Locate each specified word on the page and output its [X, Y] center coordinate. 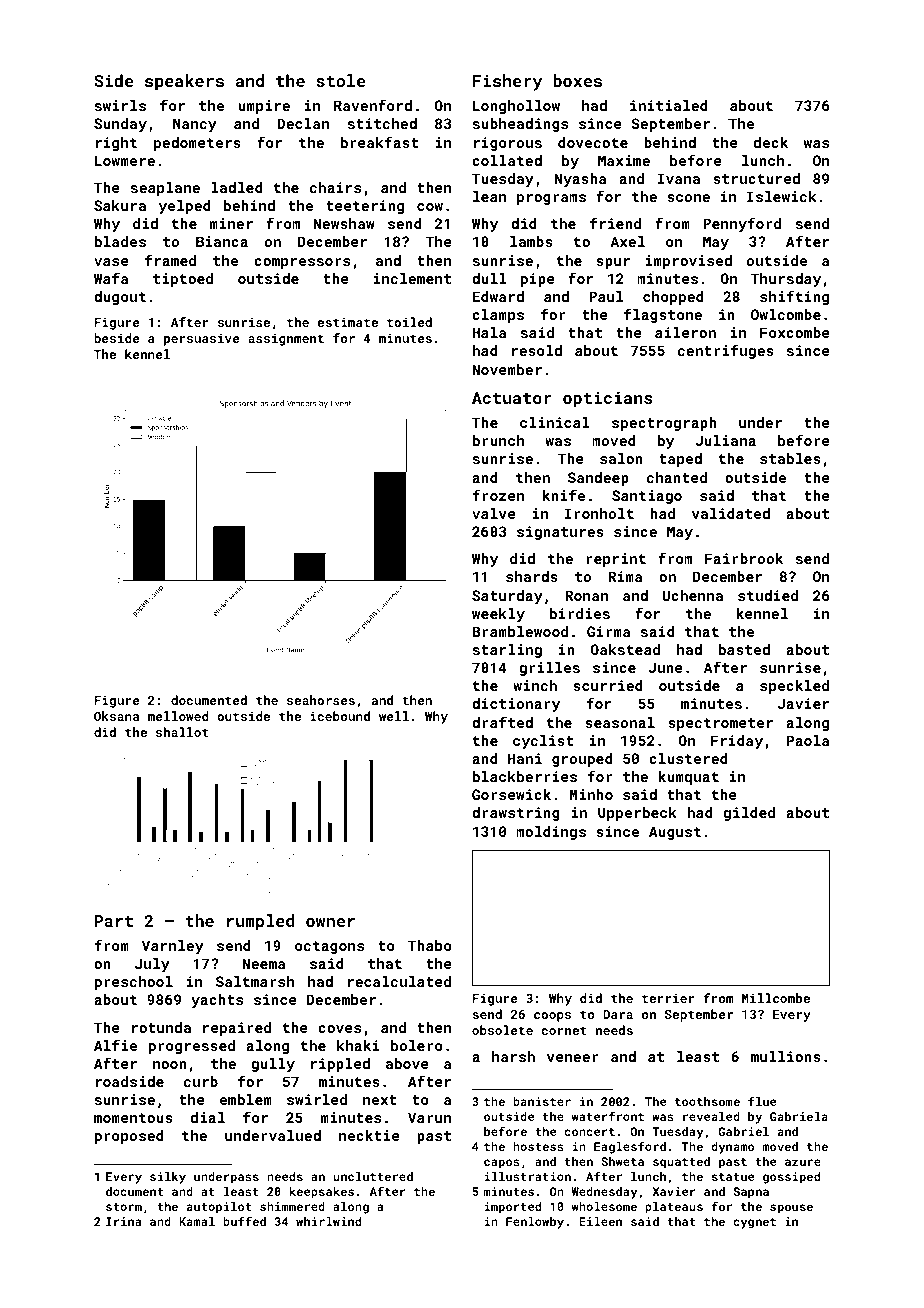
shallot [182, 732]
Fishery [507, 82]
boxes [577, 80]
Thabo [430, 945]
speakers [184, 82]
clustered [688, 758]
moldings [551, 833]
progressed [192, 1047]
